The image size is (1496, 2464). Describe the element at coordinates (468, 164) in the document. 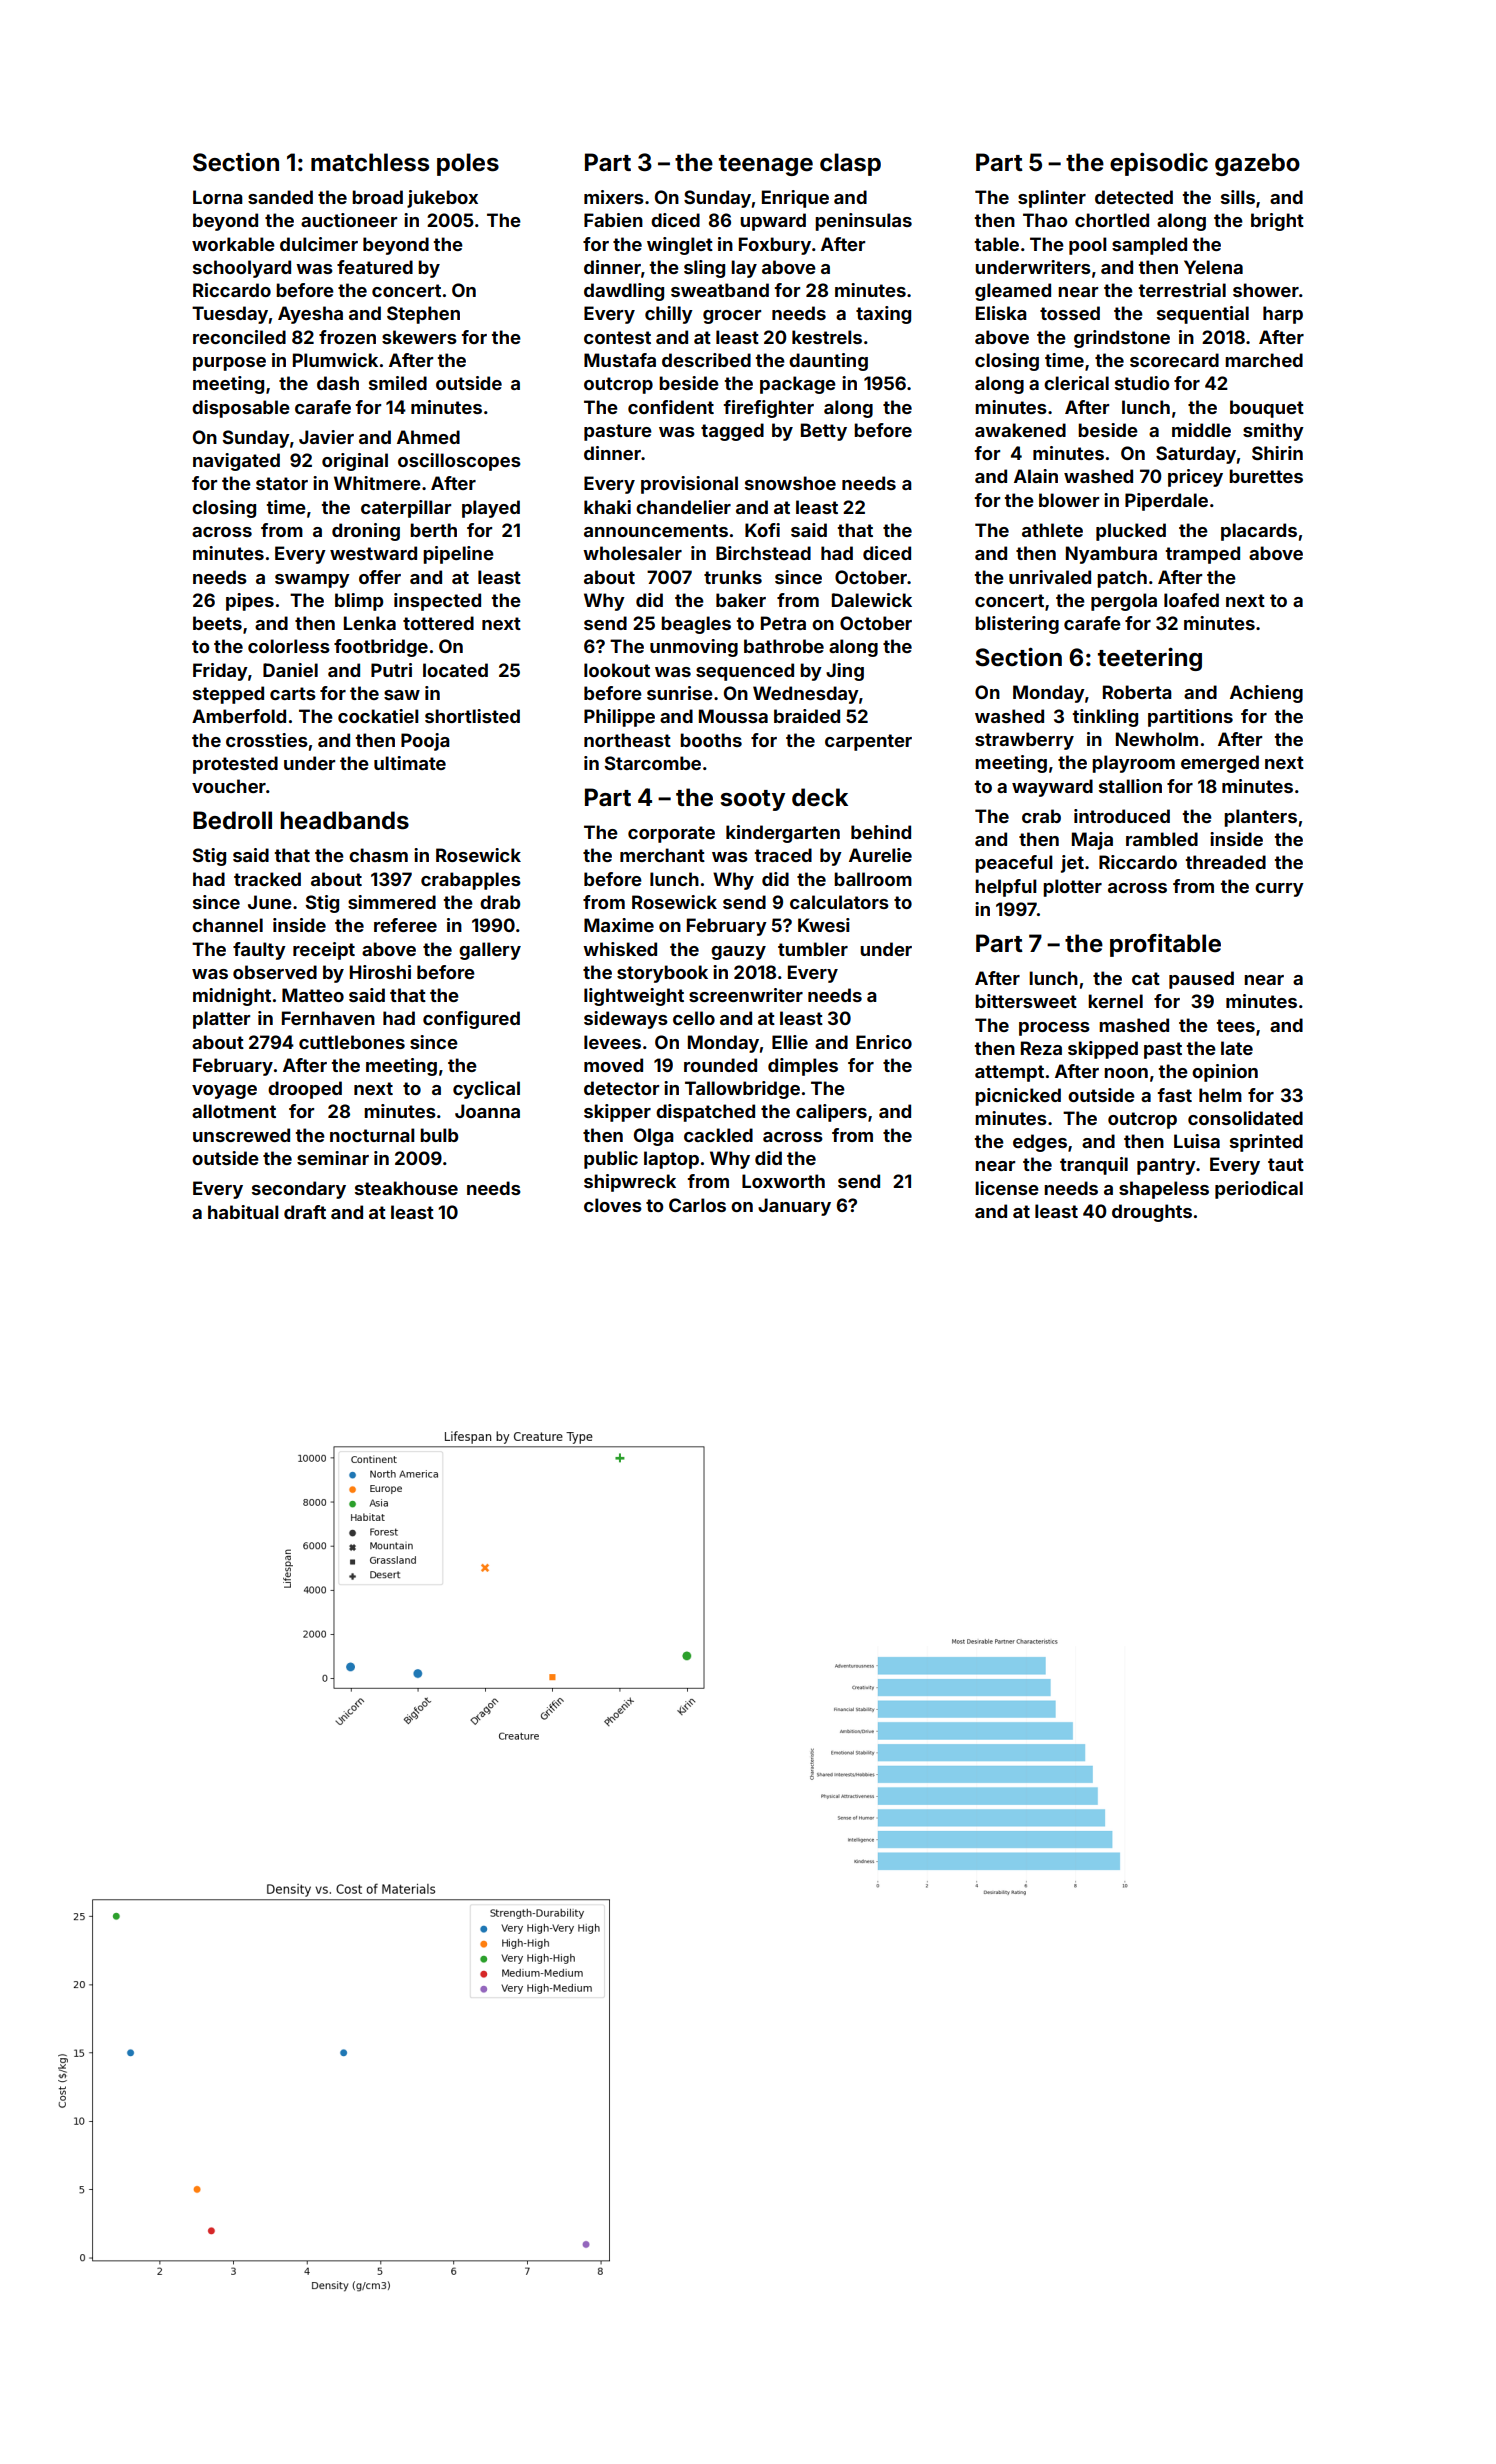

I see `poles` at that location.
